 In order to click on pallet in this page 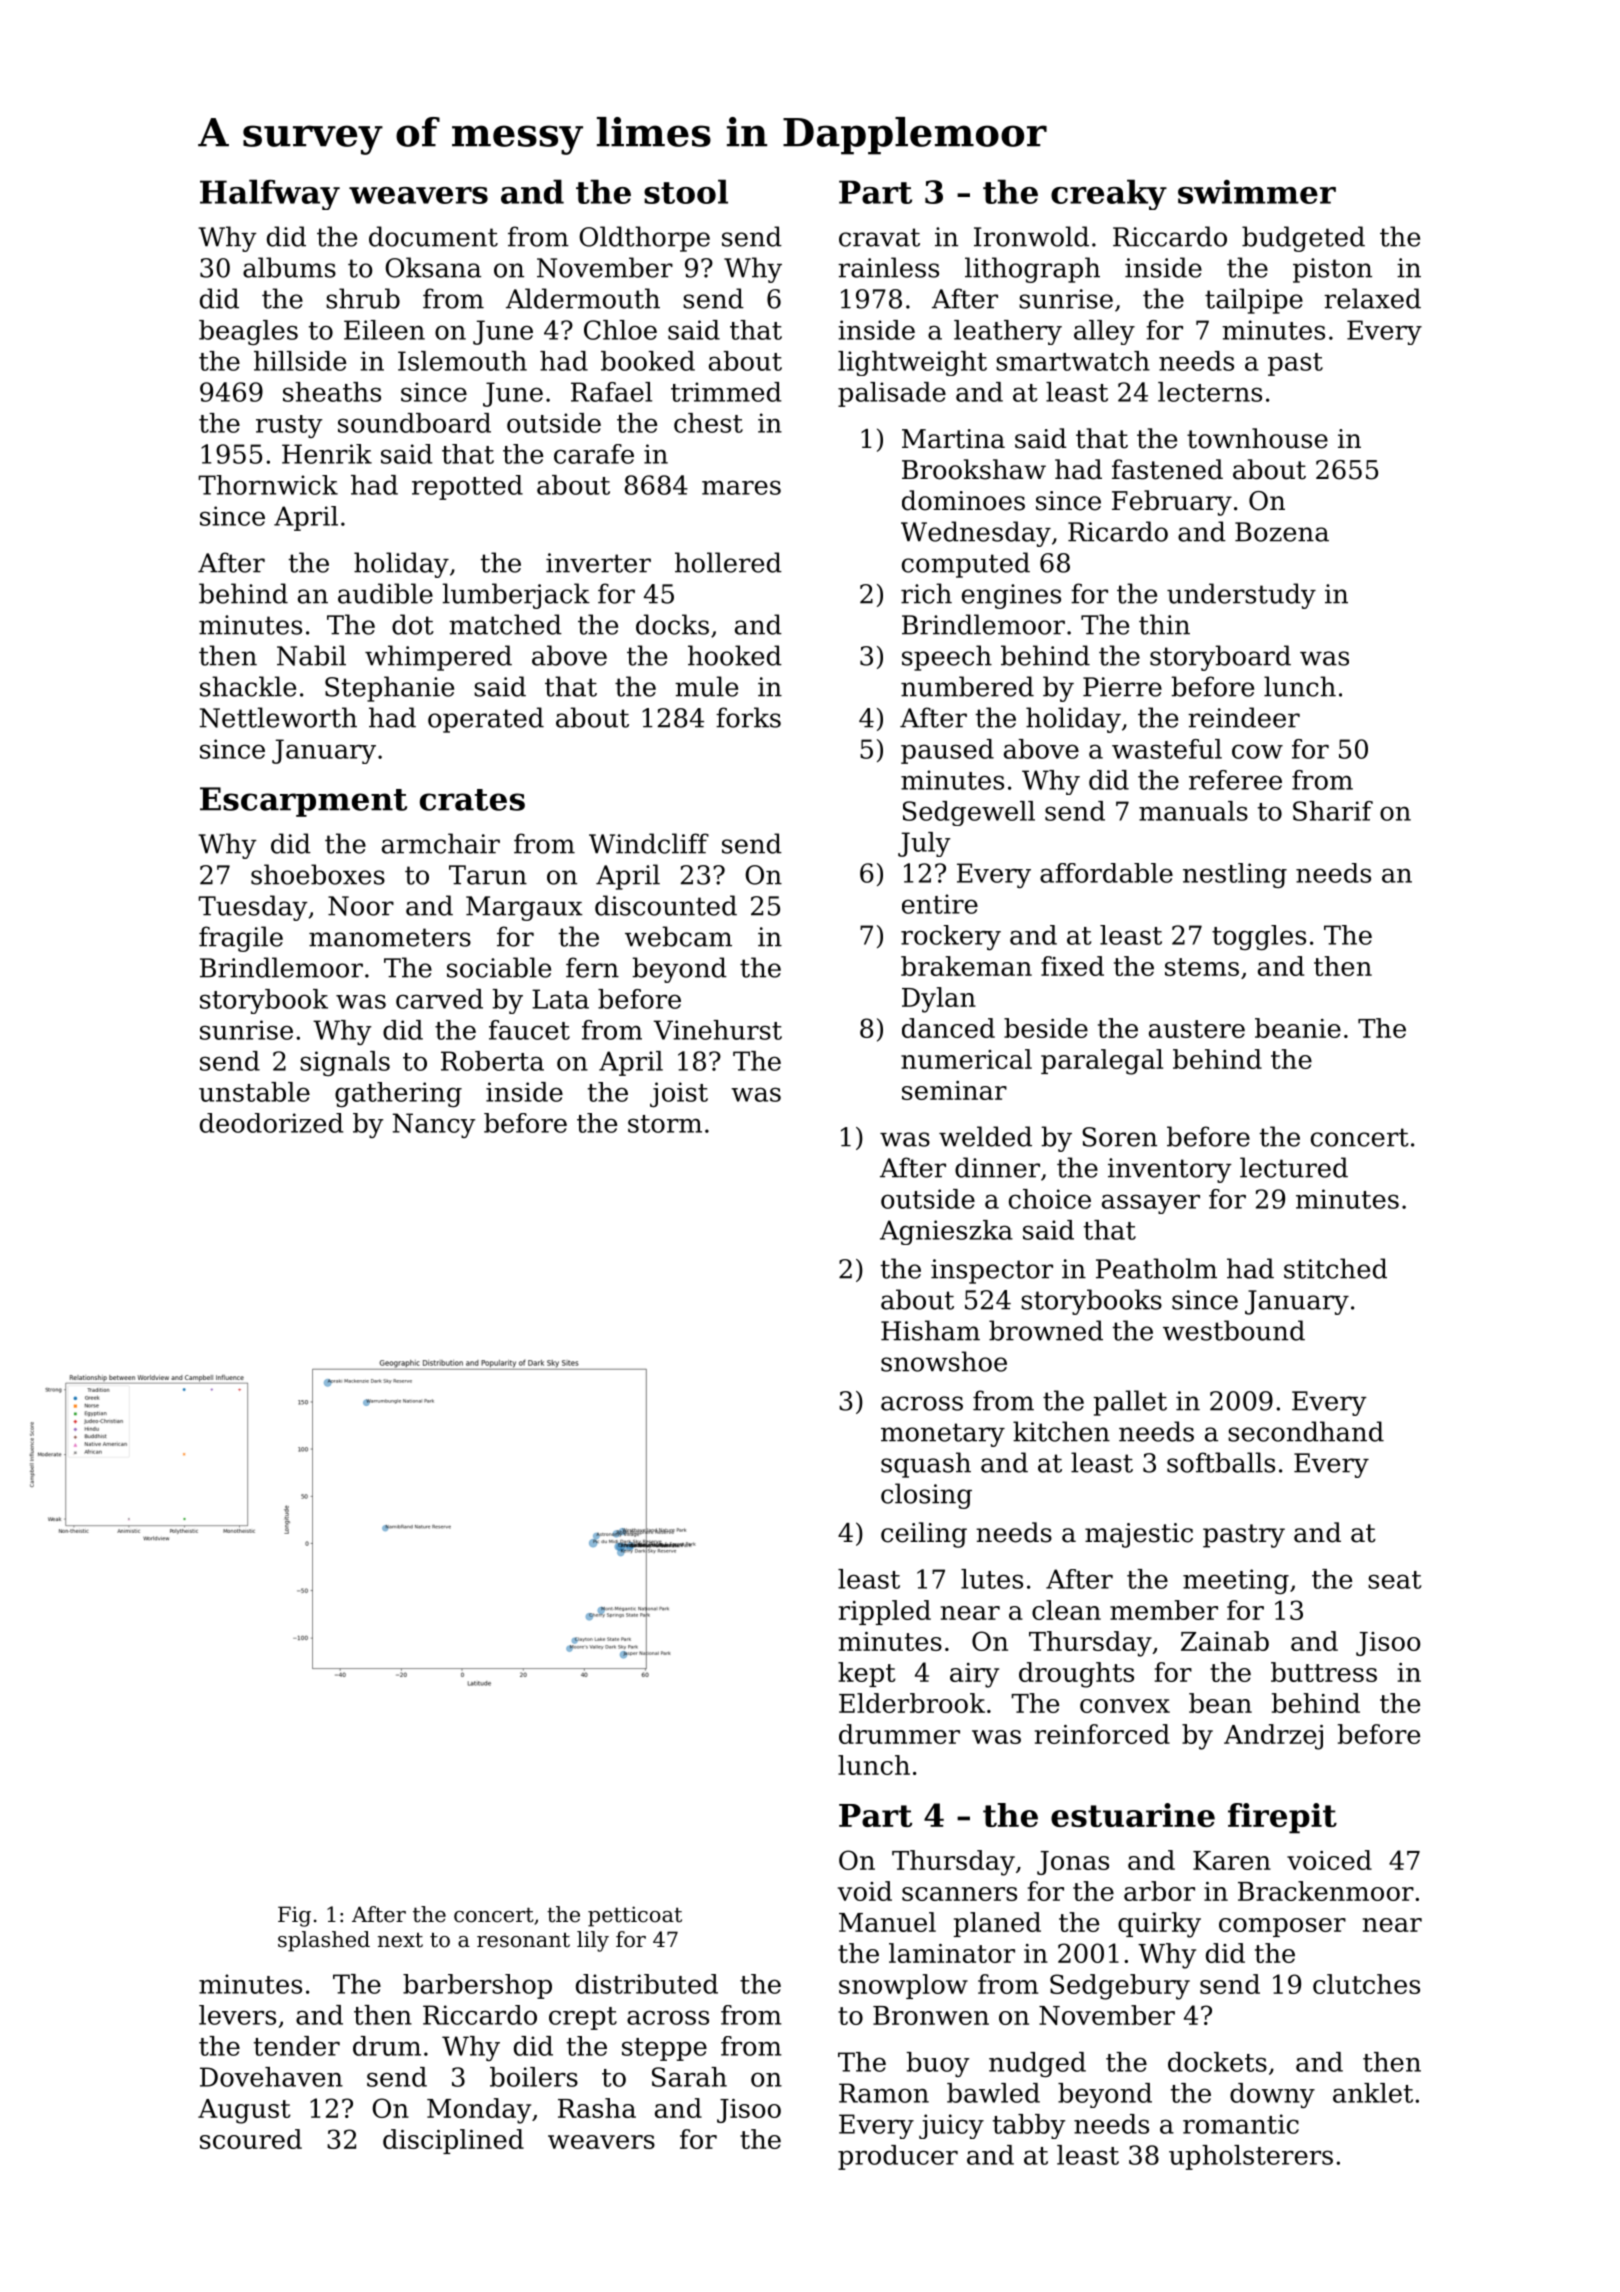, I will do `click(1130, 1403)`.
